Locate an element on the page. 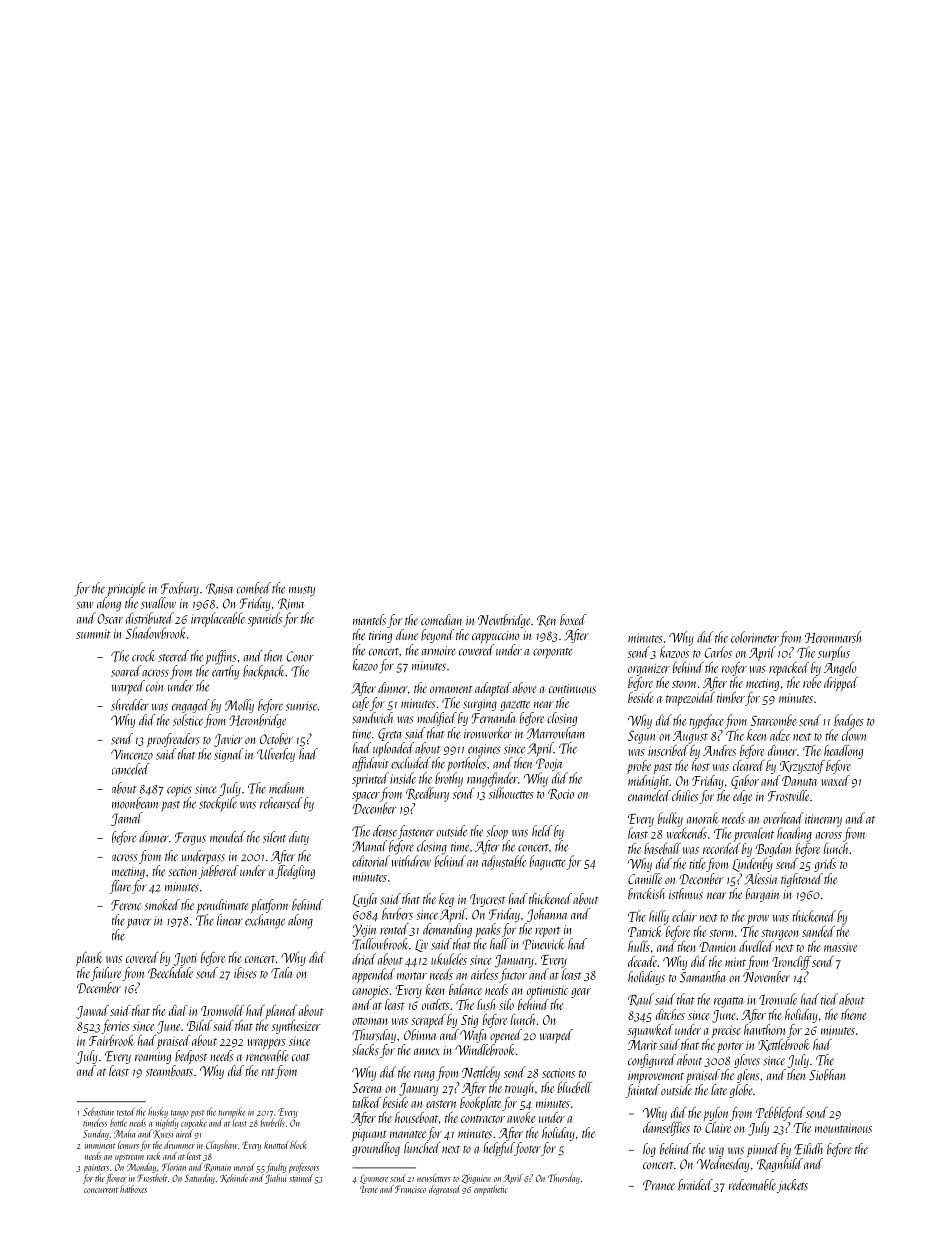 Image resolution: width=952 pixels, height=1233 pixels. Raul is located at coordinates (641, 999).
